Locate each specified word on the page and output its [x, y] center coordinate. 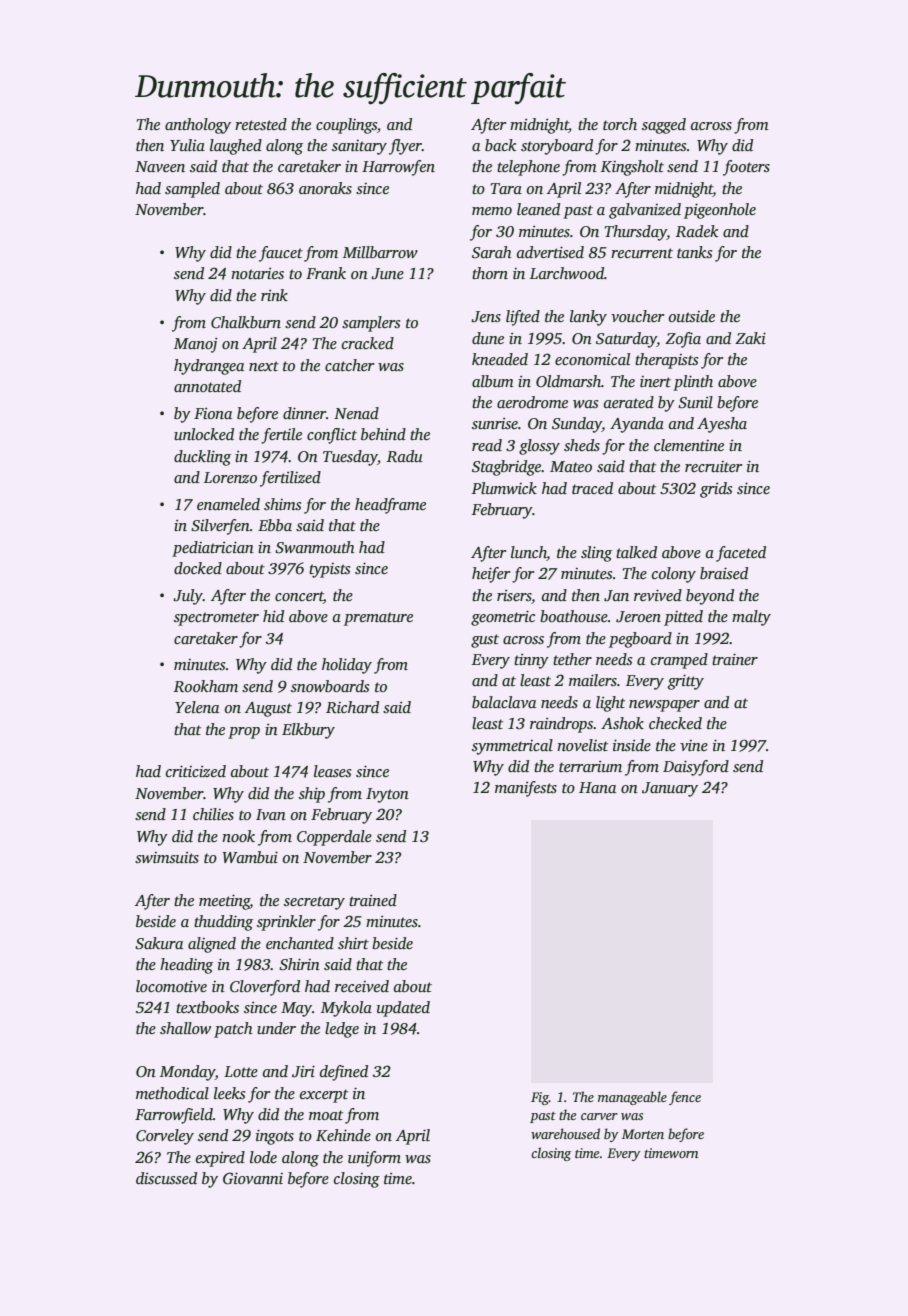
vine [694, 745]
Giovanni [253, 1178]
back [500, 145]
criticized [196, 771]
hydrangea [209, 367]
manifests [526, 789]
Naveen [160, 166]
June [387, 274]
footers [746, 168]
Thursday [636, 233]
